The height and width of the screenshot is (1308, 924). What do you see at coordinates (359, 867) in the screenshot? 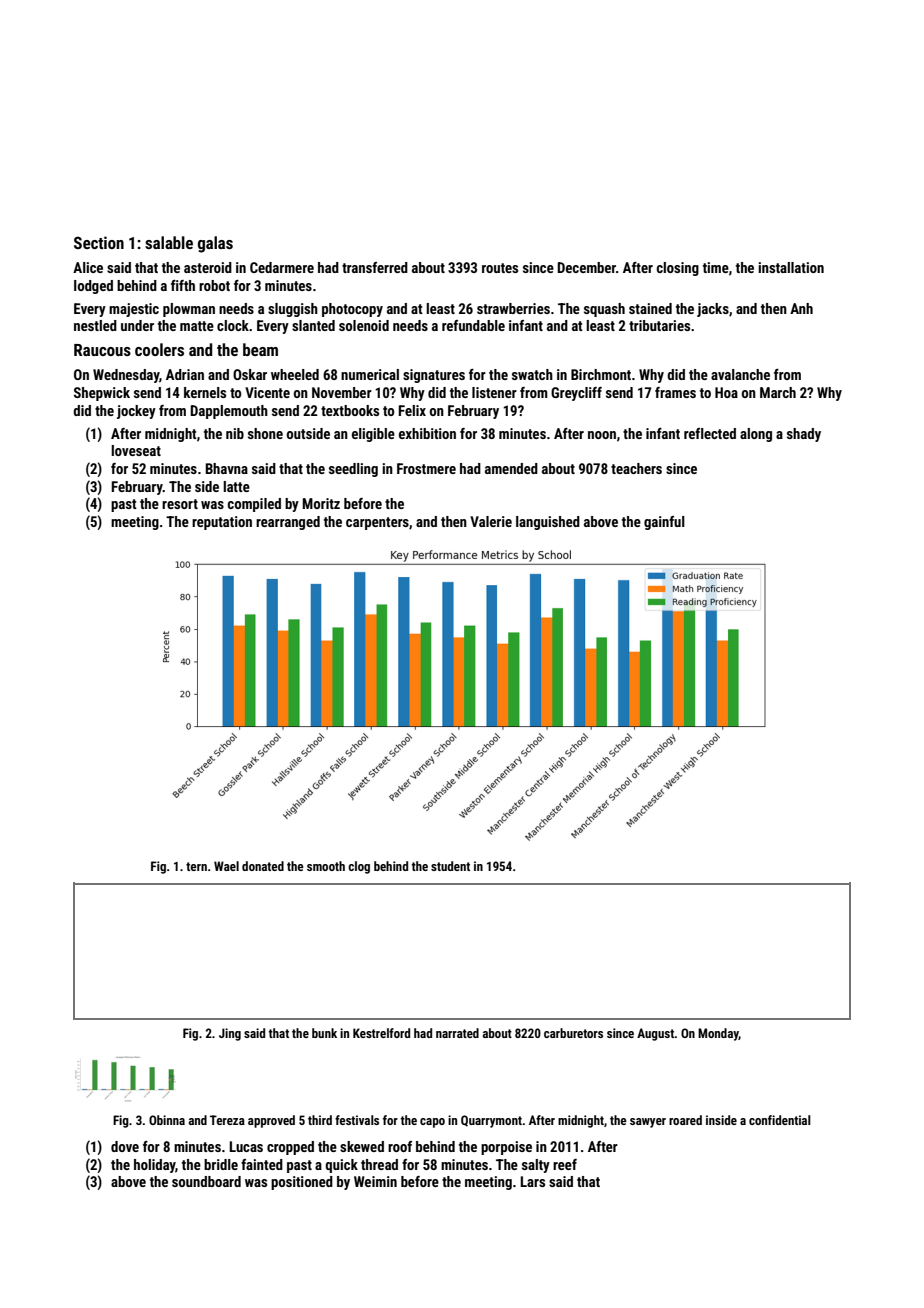
I see `clog` at bounding box center [359, 867].
